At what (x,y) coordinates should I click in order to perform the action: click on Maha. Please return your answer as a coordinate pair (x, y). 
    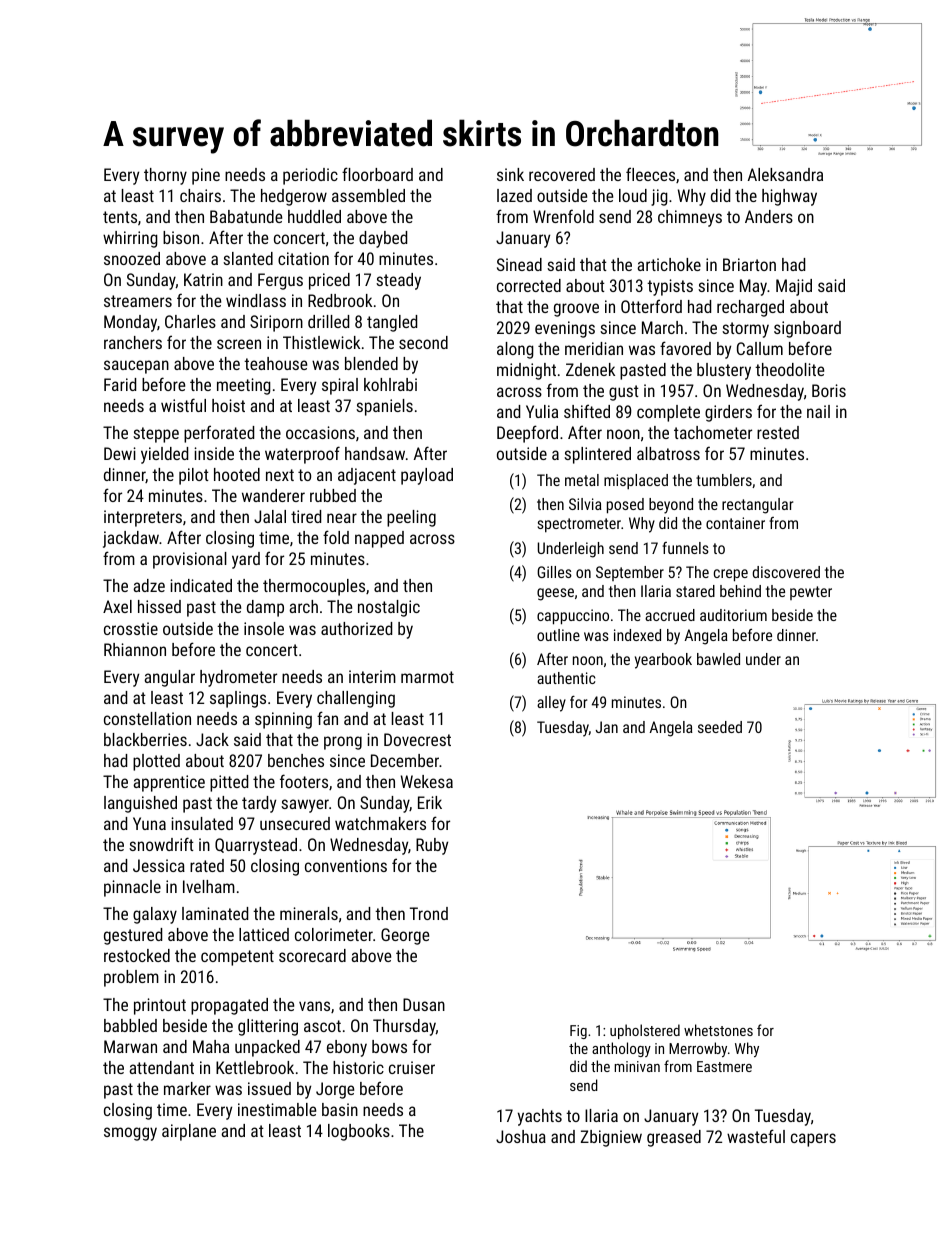
    Looking at the image, I should click on (211, 1046).
